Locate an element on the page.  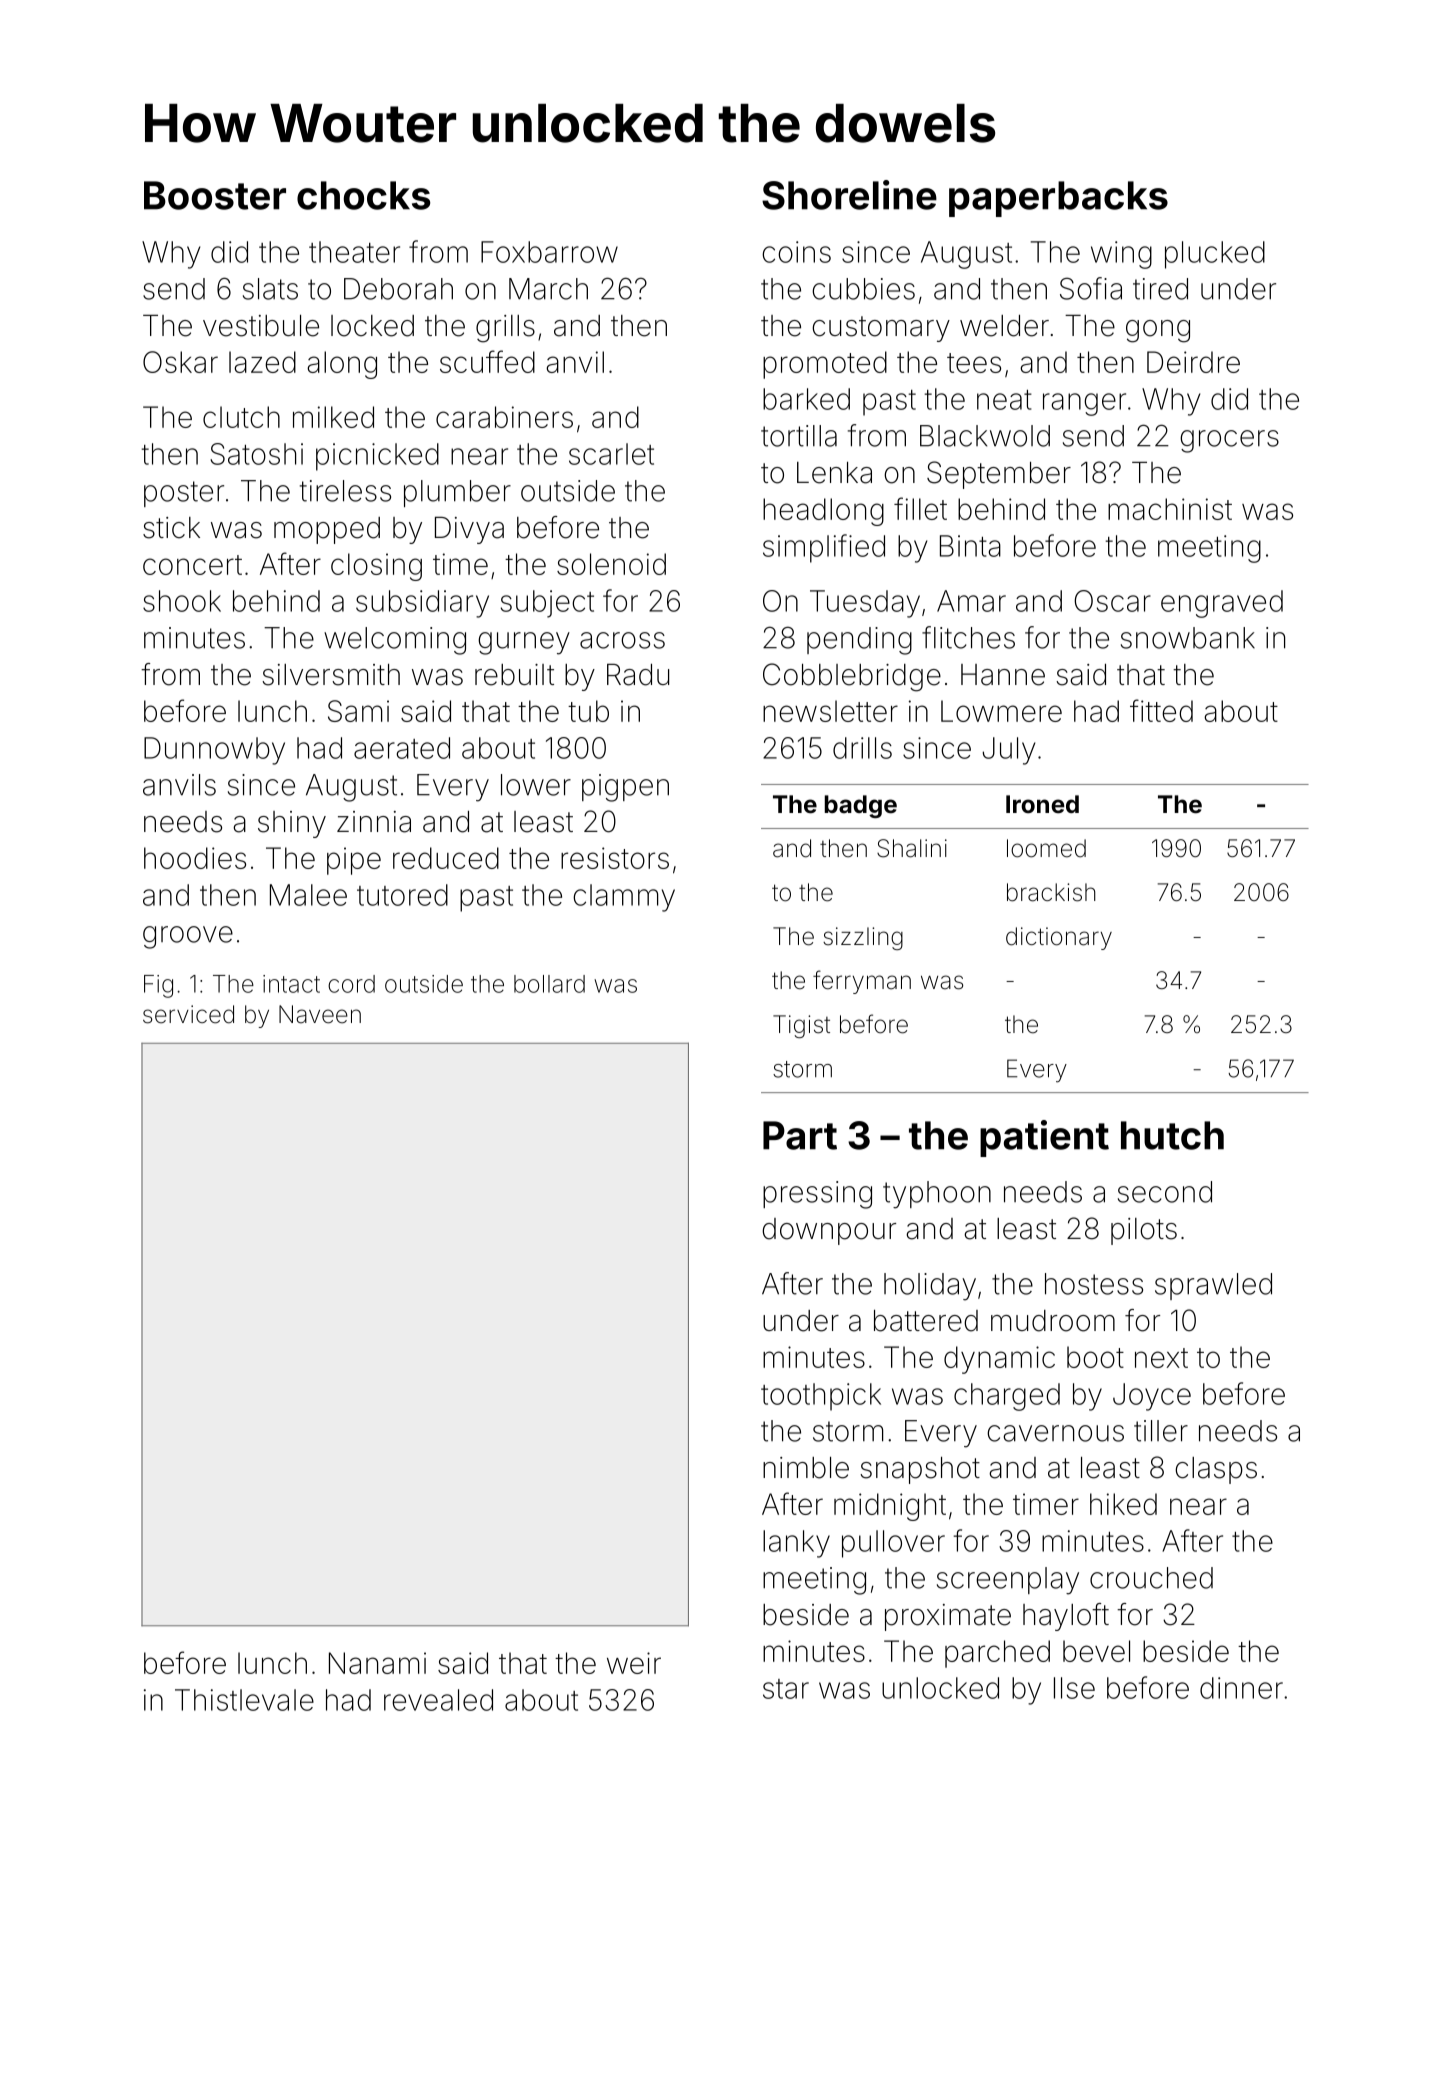
customary is located at coordinates (881, 329).
